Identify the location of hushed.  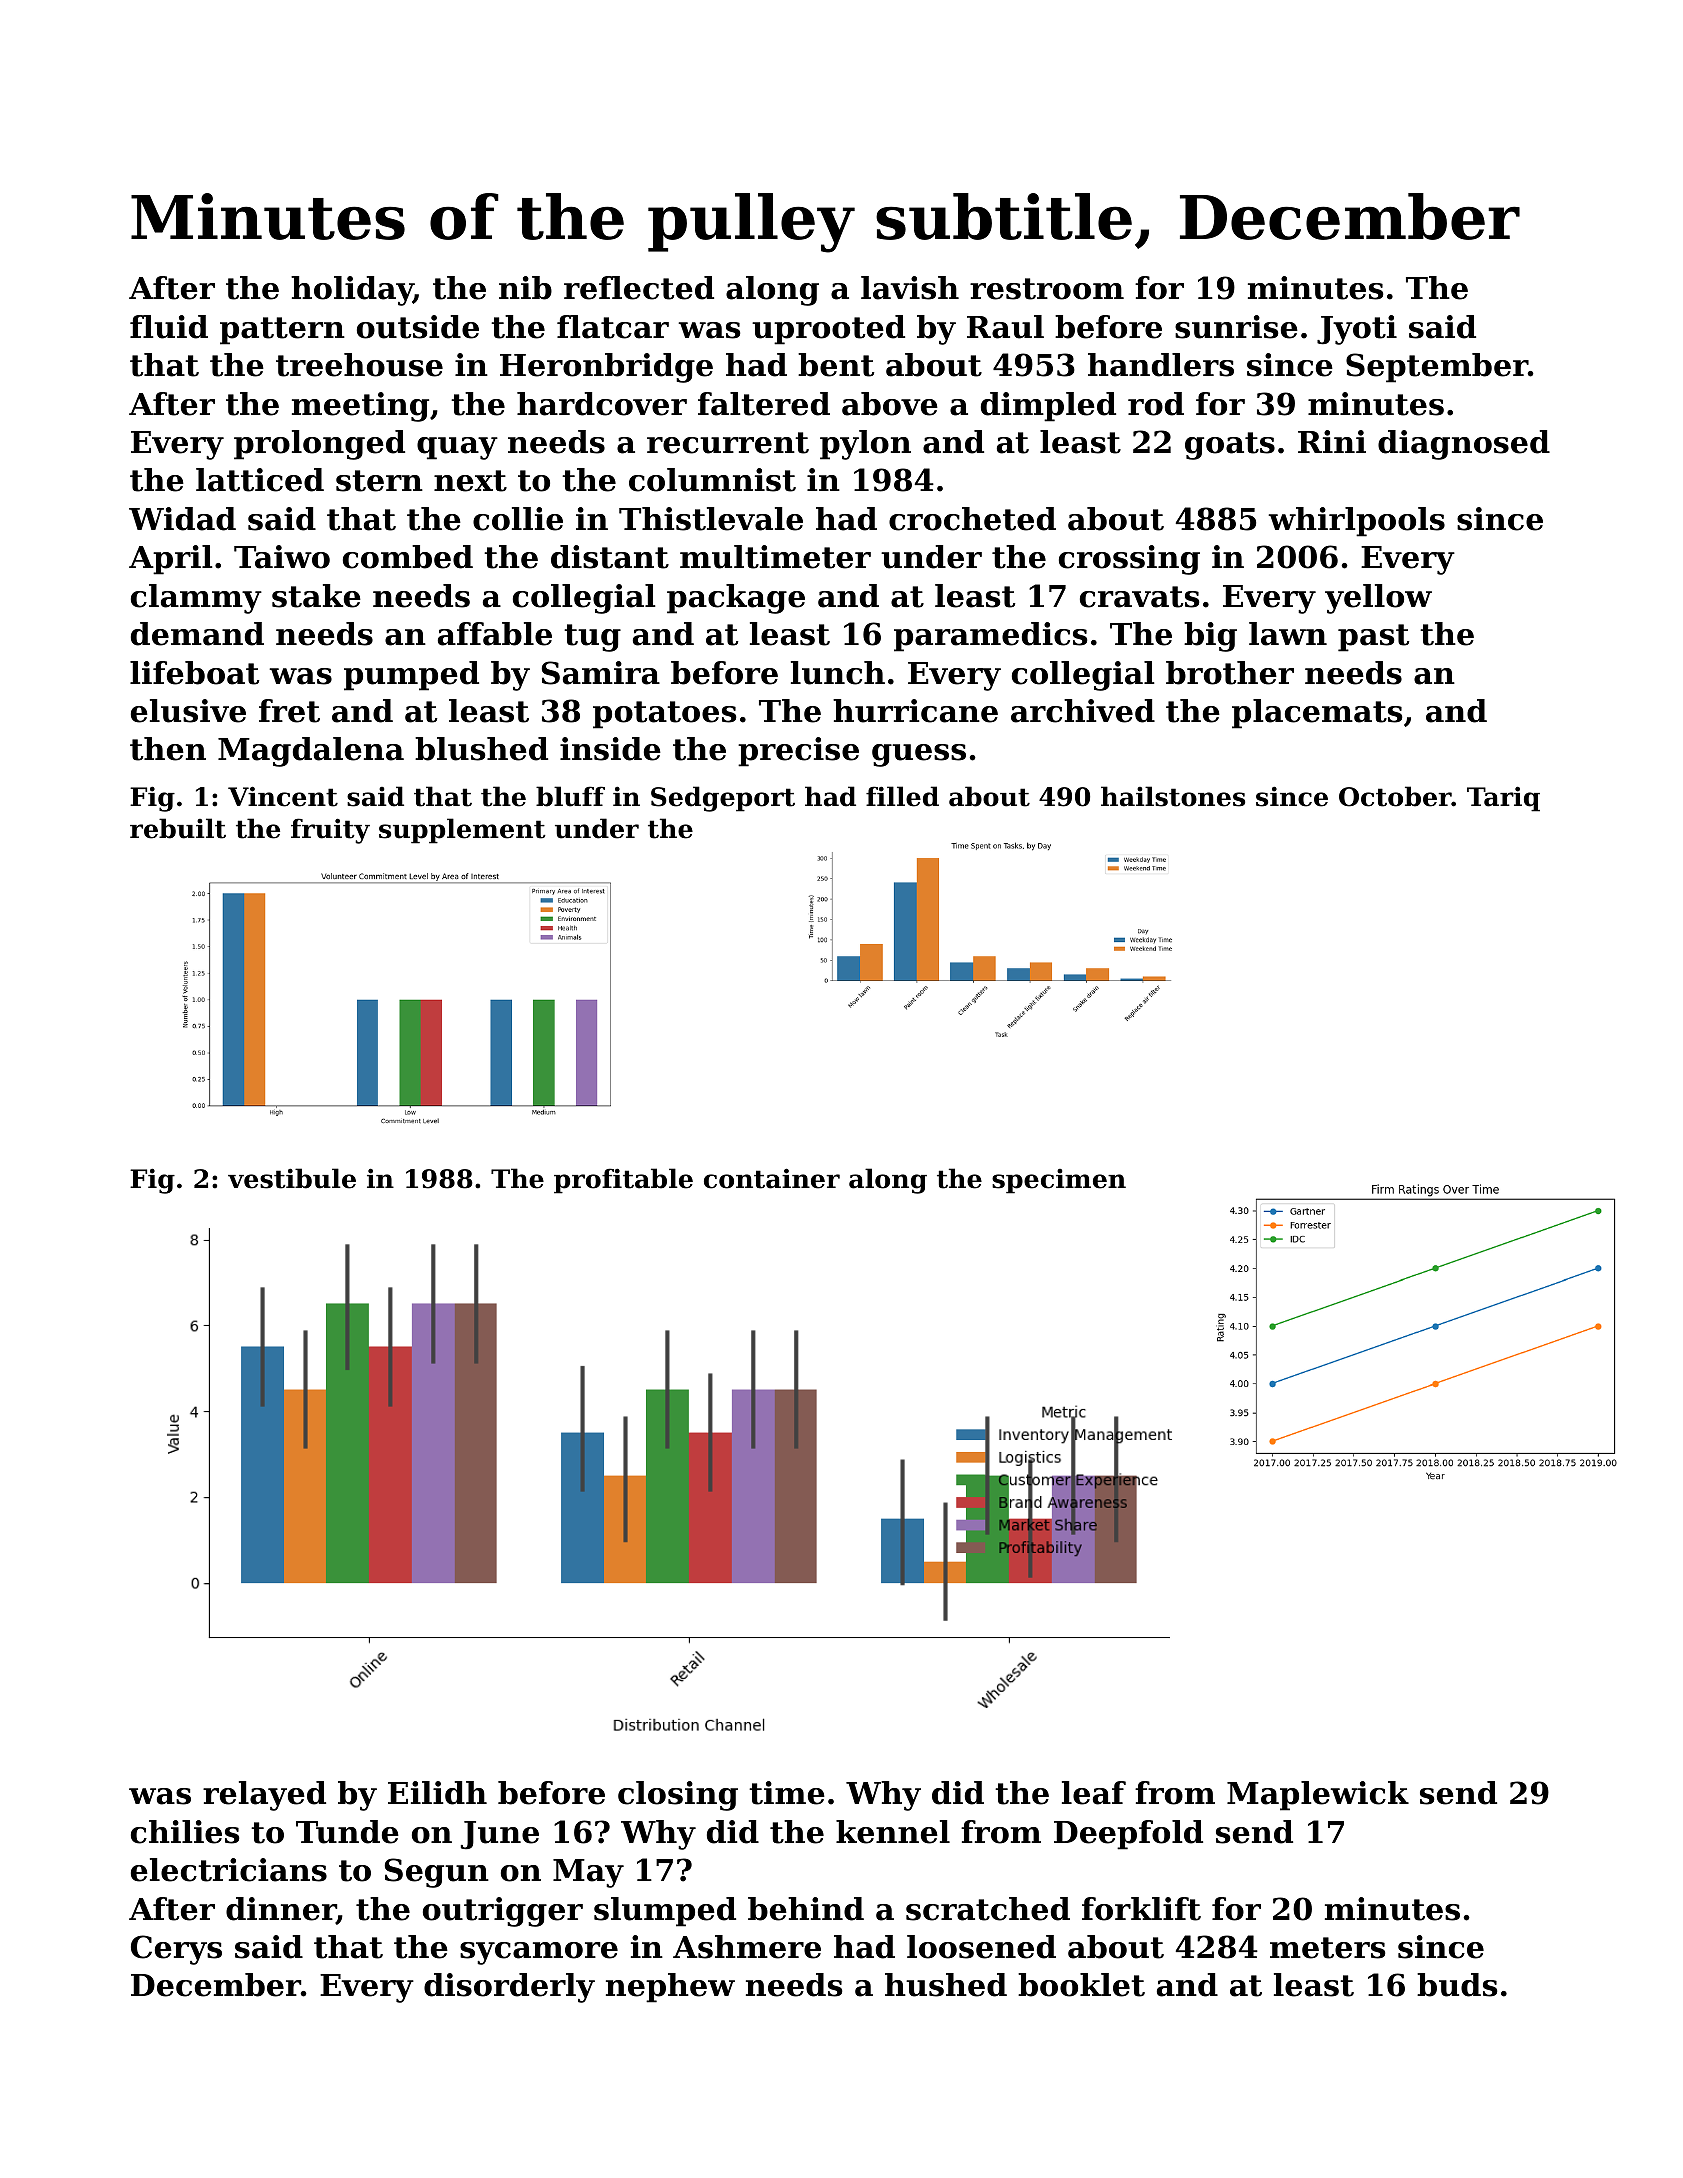
(946, 1985).
